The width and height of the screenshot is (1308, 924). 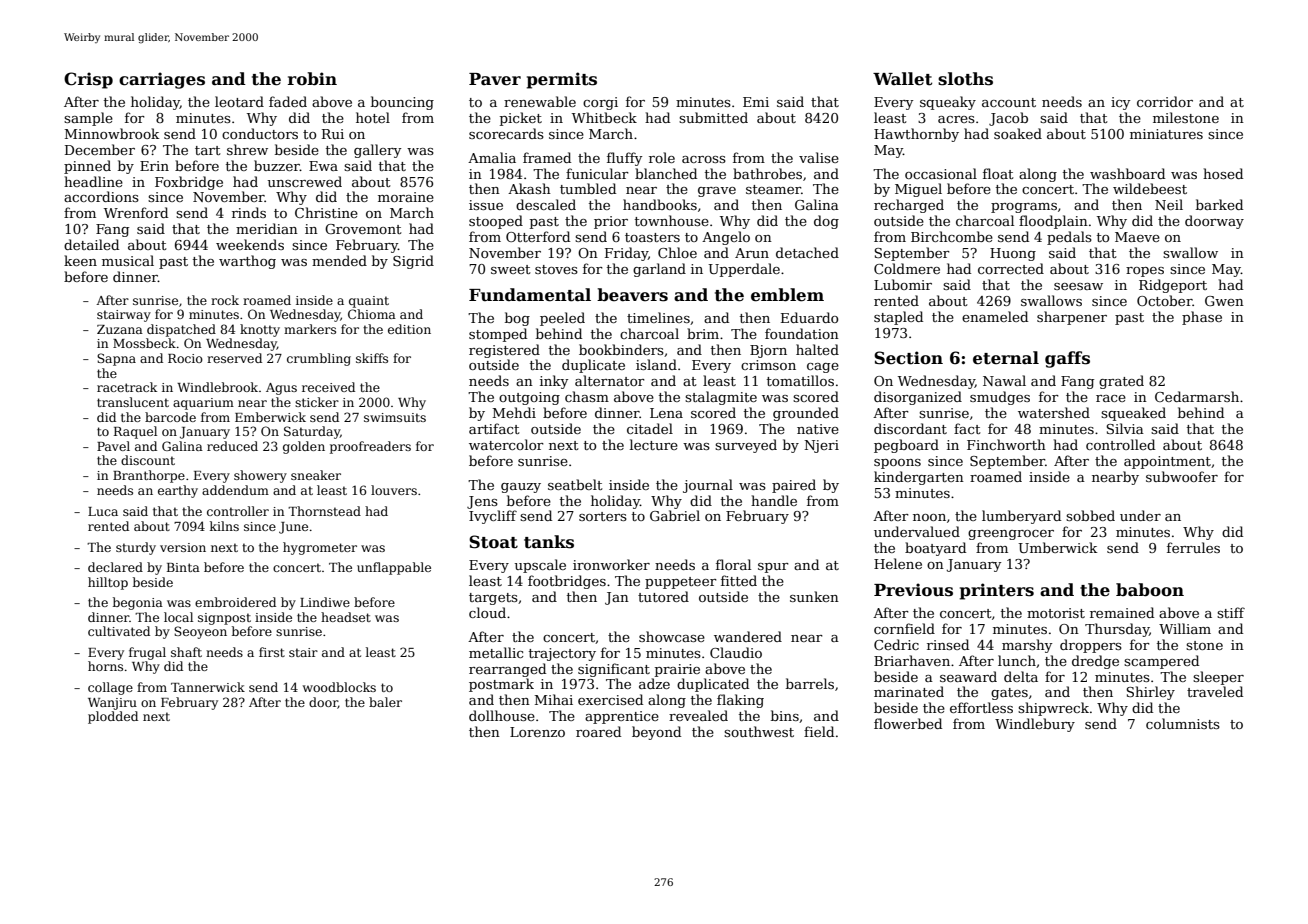 What do you see at coordinates (372, 358) in the screenshot?
I see `skiffs` at bounding box center [372, 358].
